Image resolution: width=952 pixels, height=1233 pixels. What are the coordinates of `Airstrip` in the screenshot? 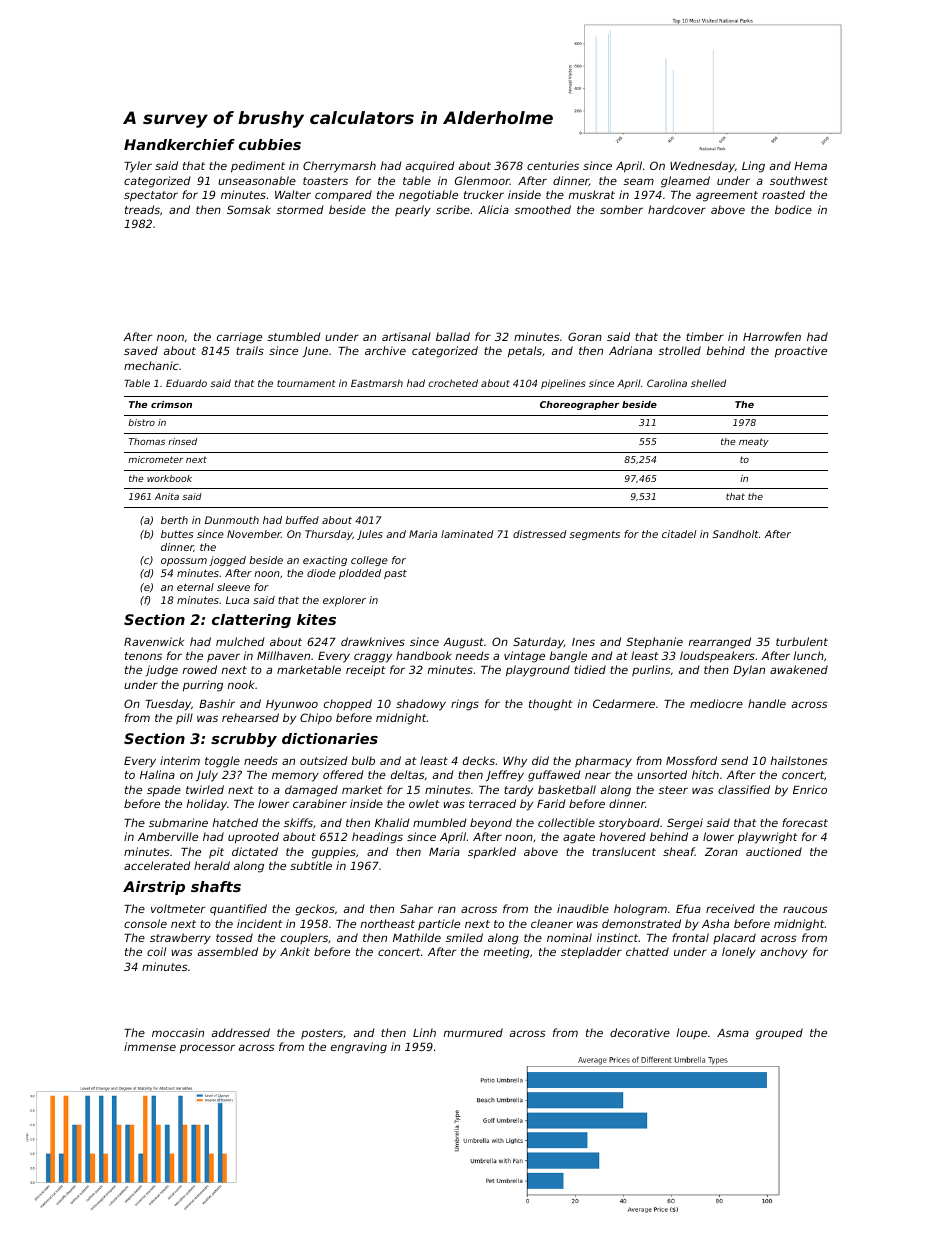 It's located at (154, 888).
